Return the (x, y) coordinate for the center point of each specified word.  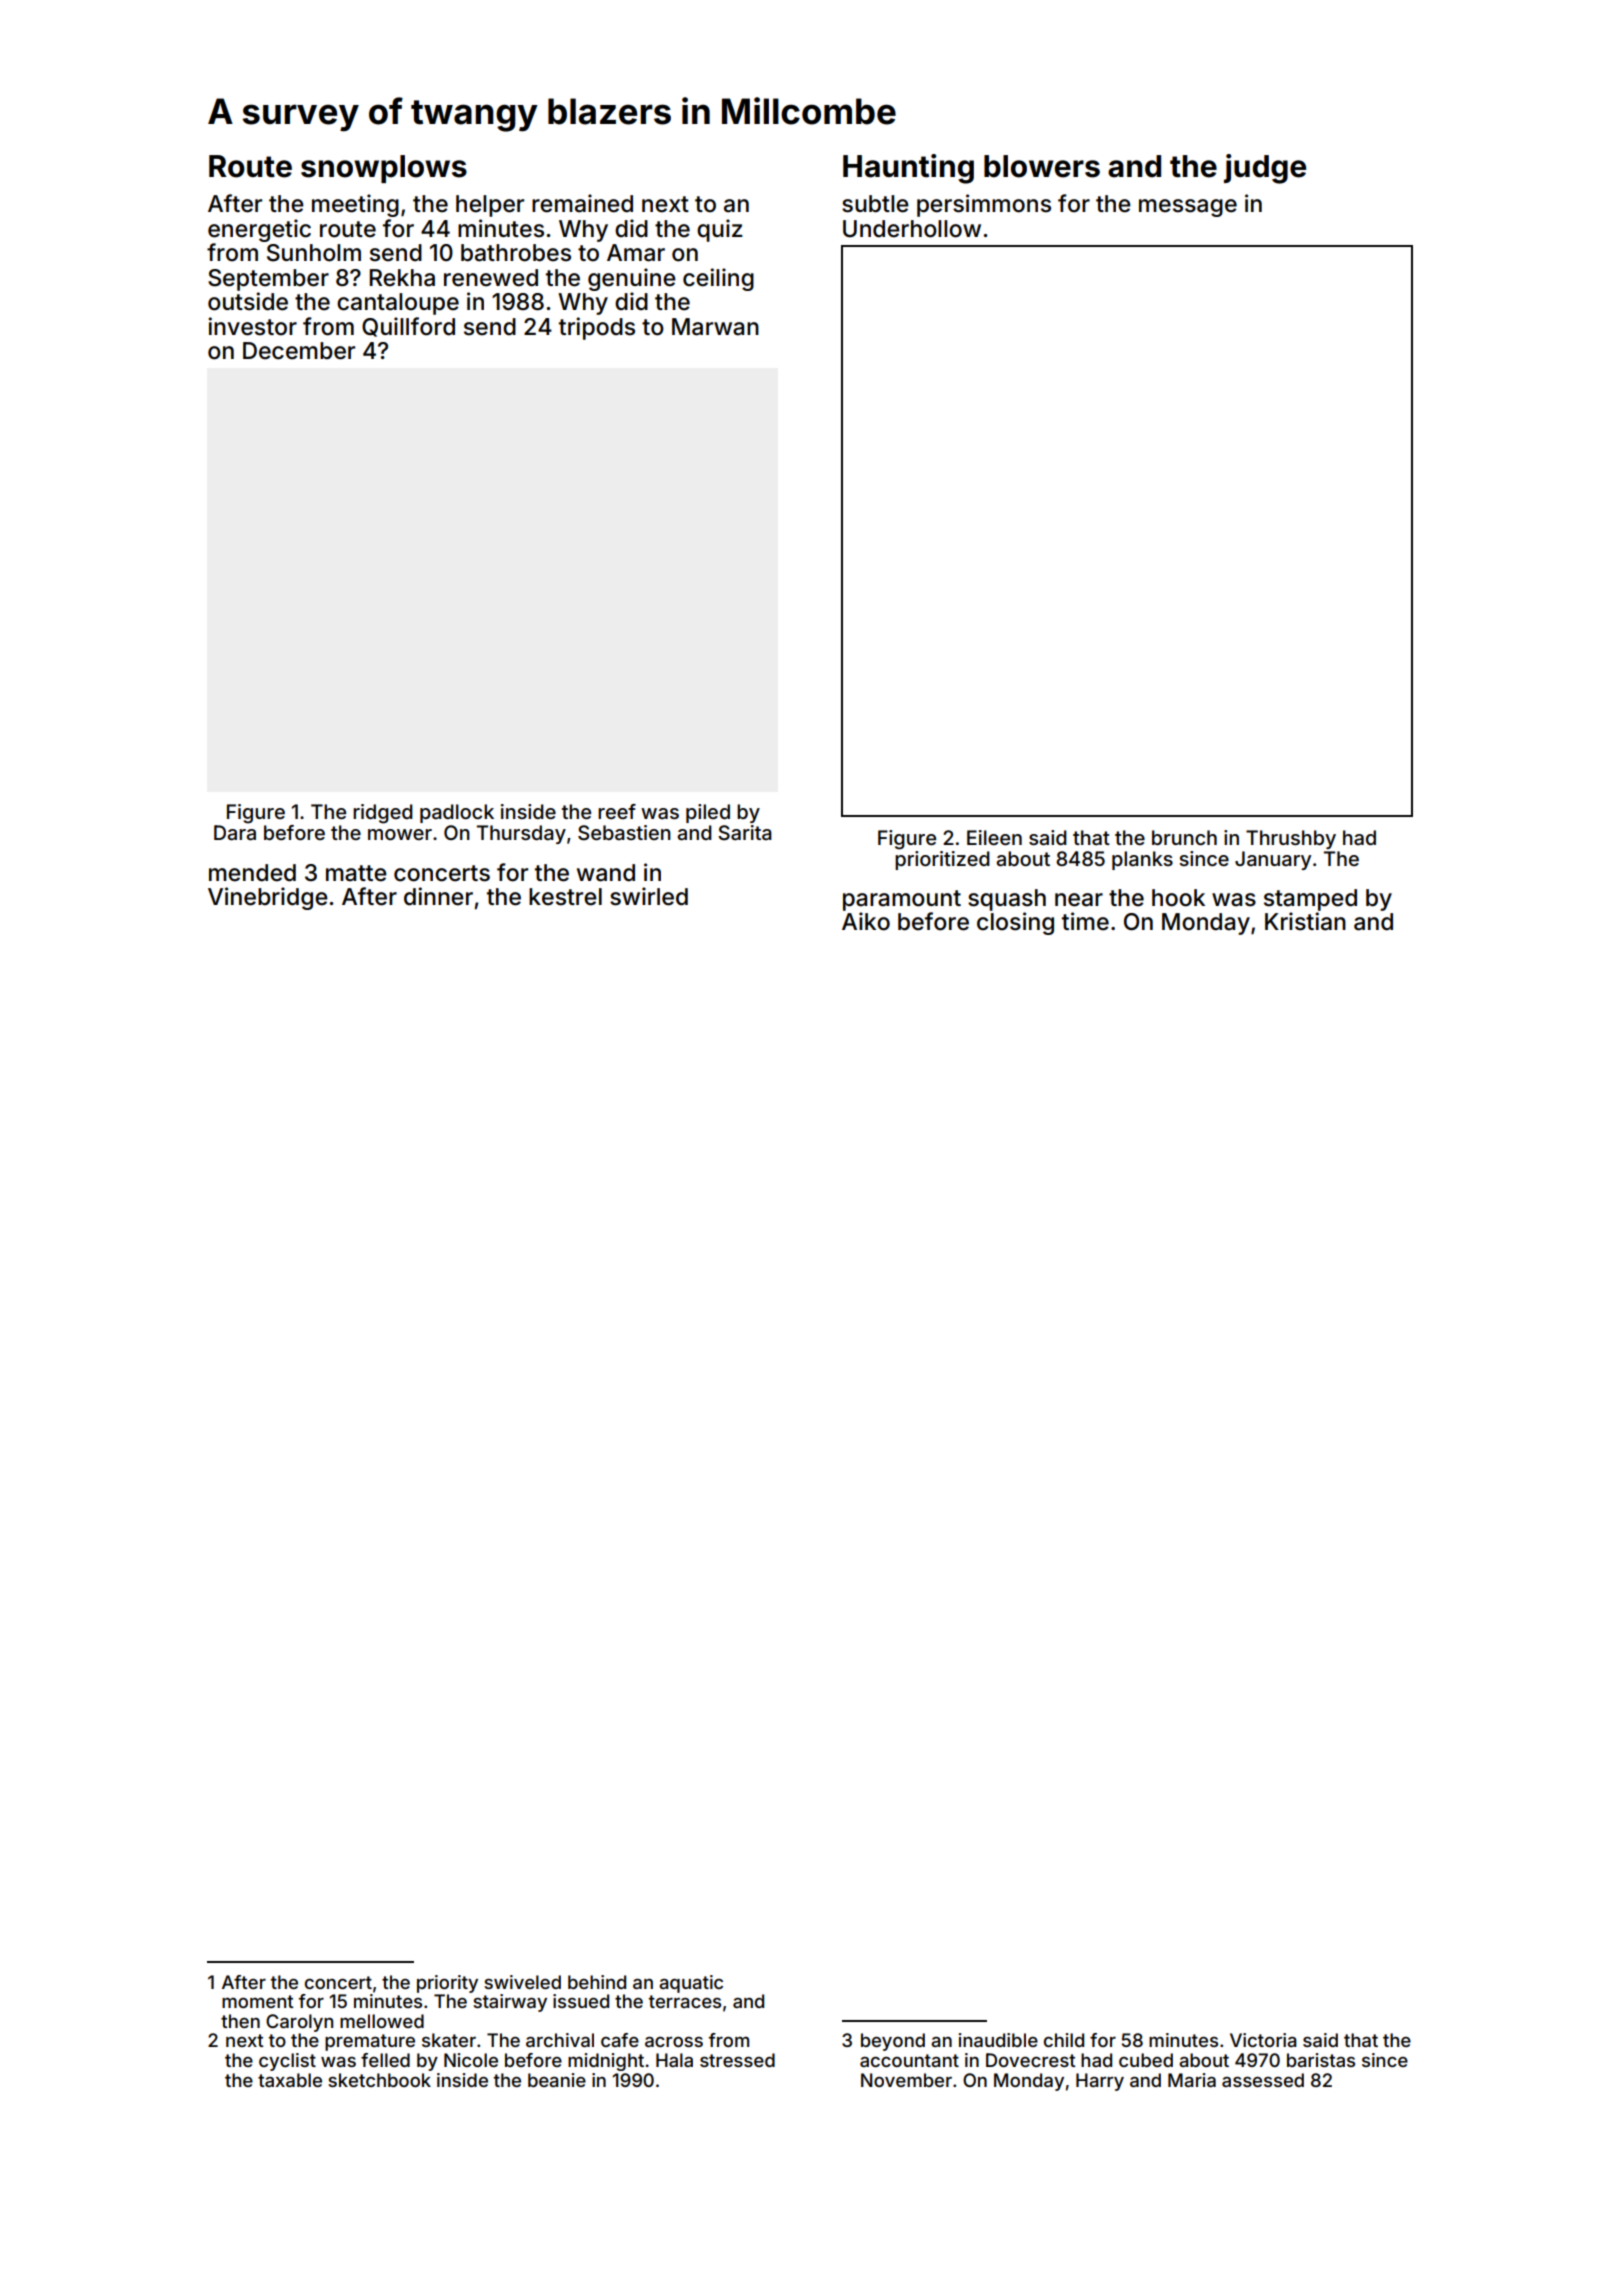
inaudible (998, 2040)
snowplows (384, 169)
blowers (1042, 166)
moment (258, 2001)
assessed (1263, 2080)
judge (1265, 169)
